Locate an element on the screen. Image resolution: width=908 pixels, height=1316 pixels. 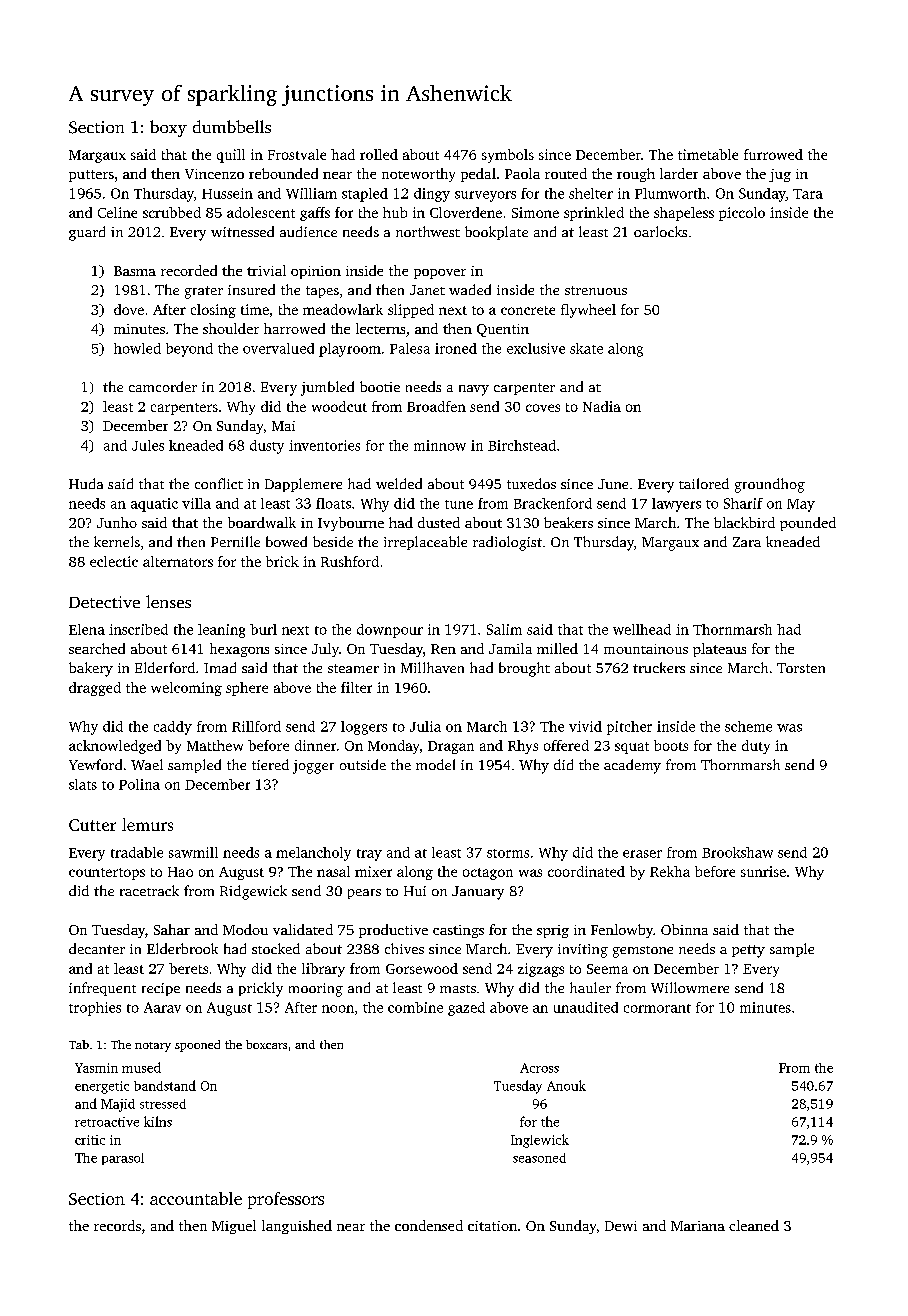
Miguel is located at coordinates (234, 1227).
